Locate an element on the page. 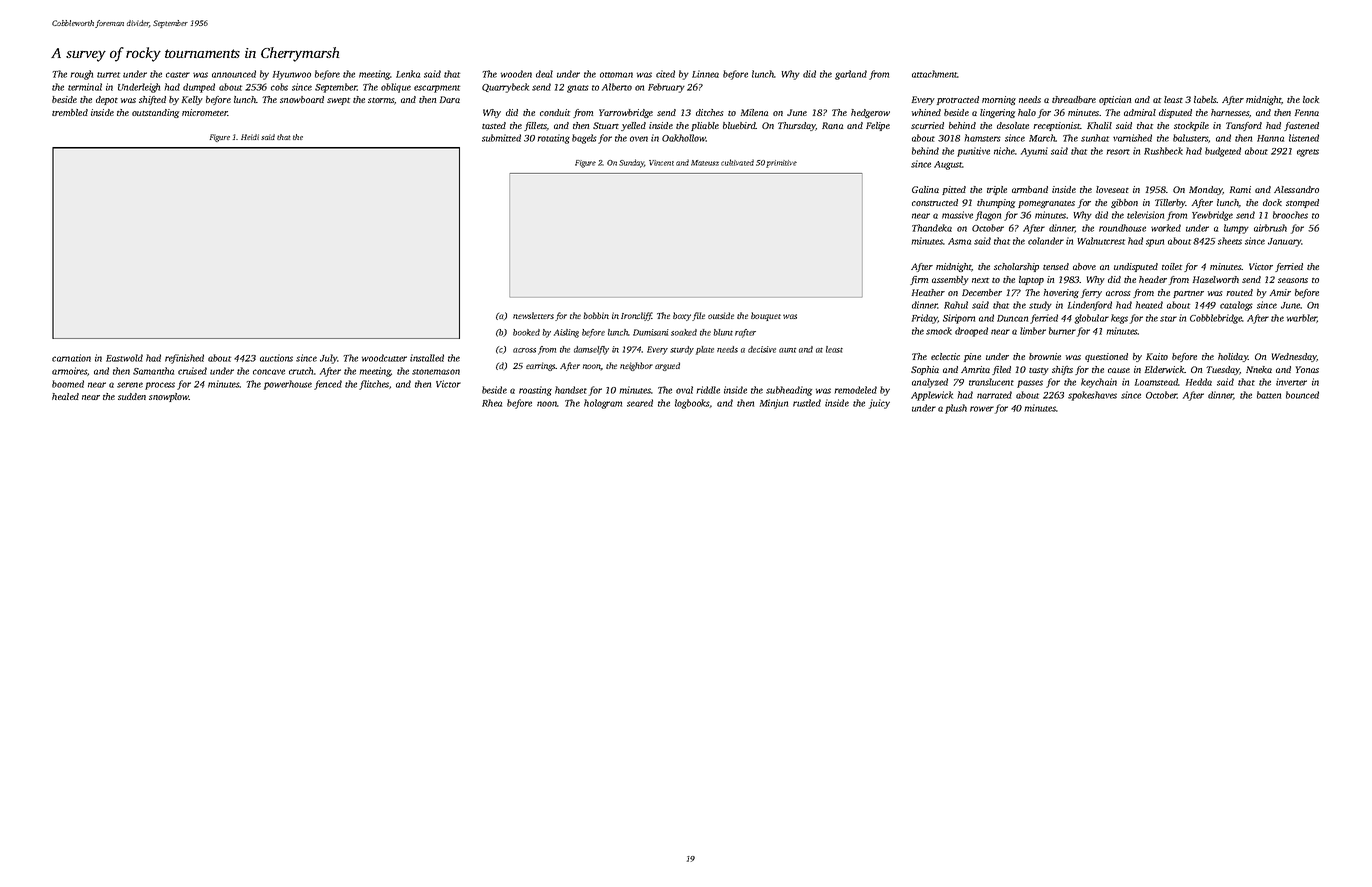 The width and height of the image is (1372, 887). swept is located at coordinates (338, 101).
